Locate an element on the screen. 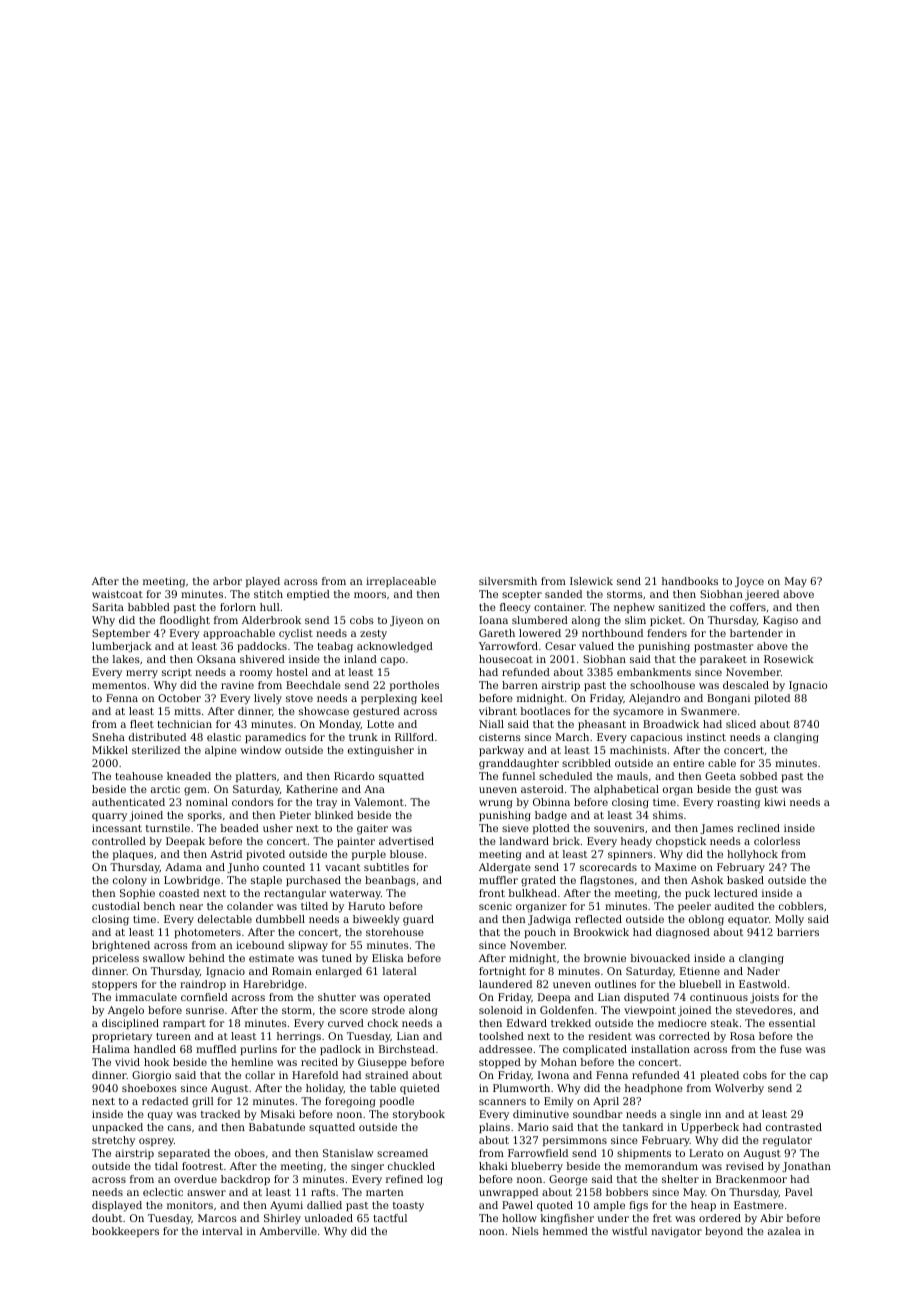  equator is located at coordinates (748, 920).
